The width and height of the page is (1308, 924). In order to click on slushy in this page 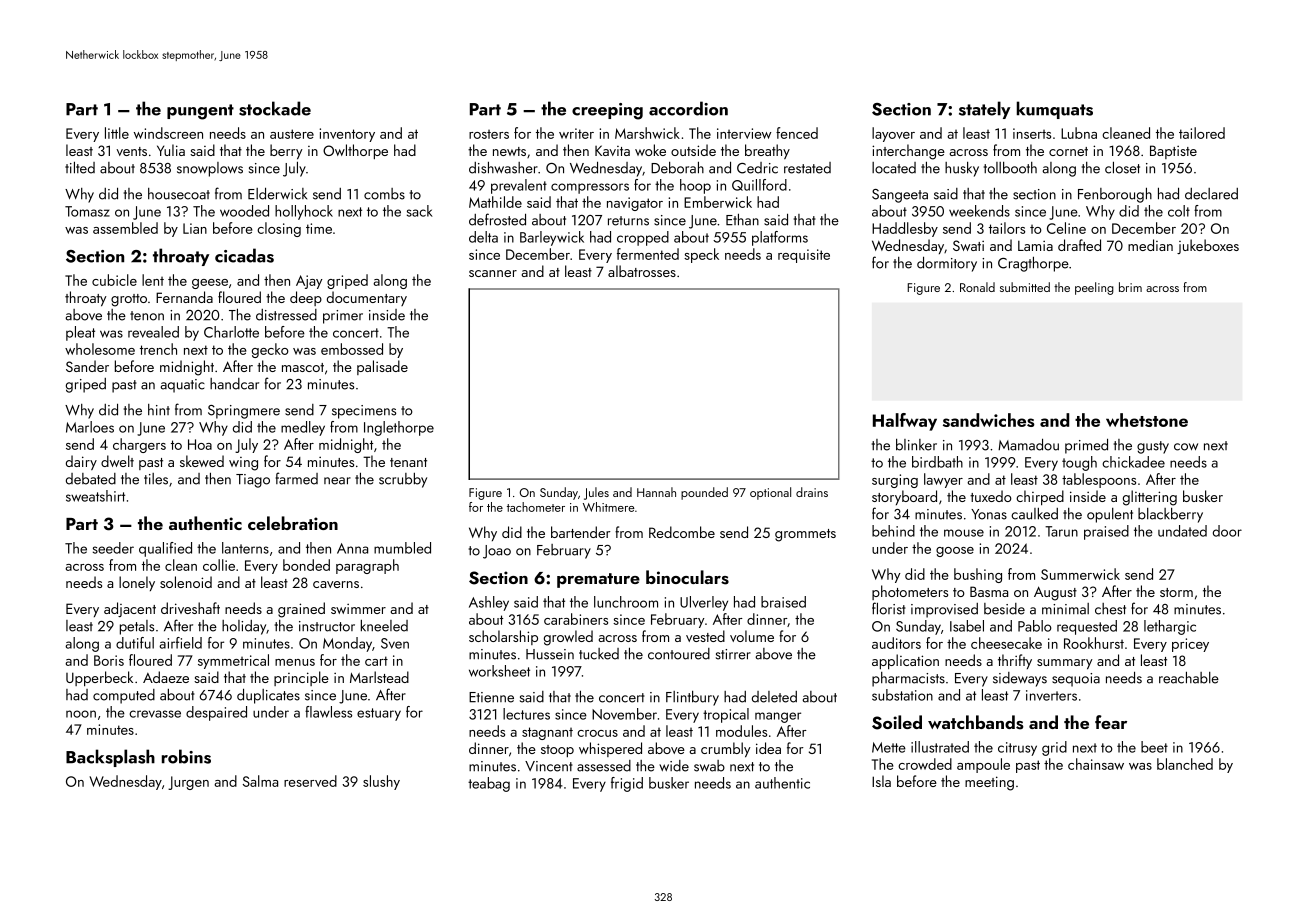, I will do `click(381, 782)`.
